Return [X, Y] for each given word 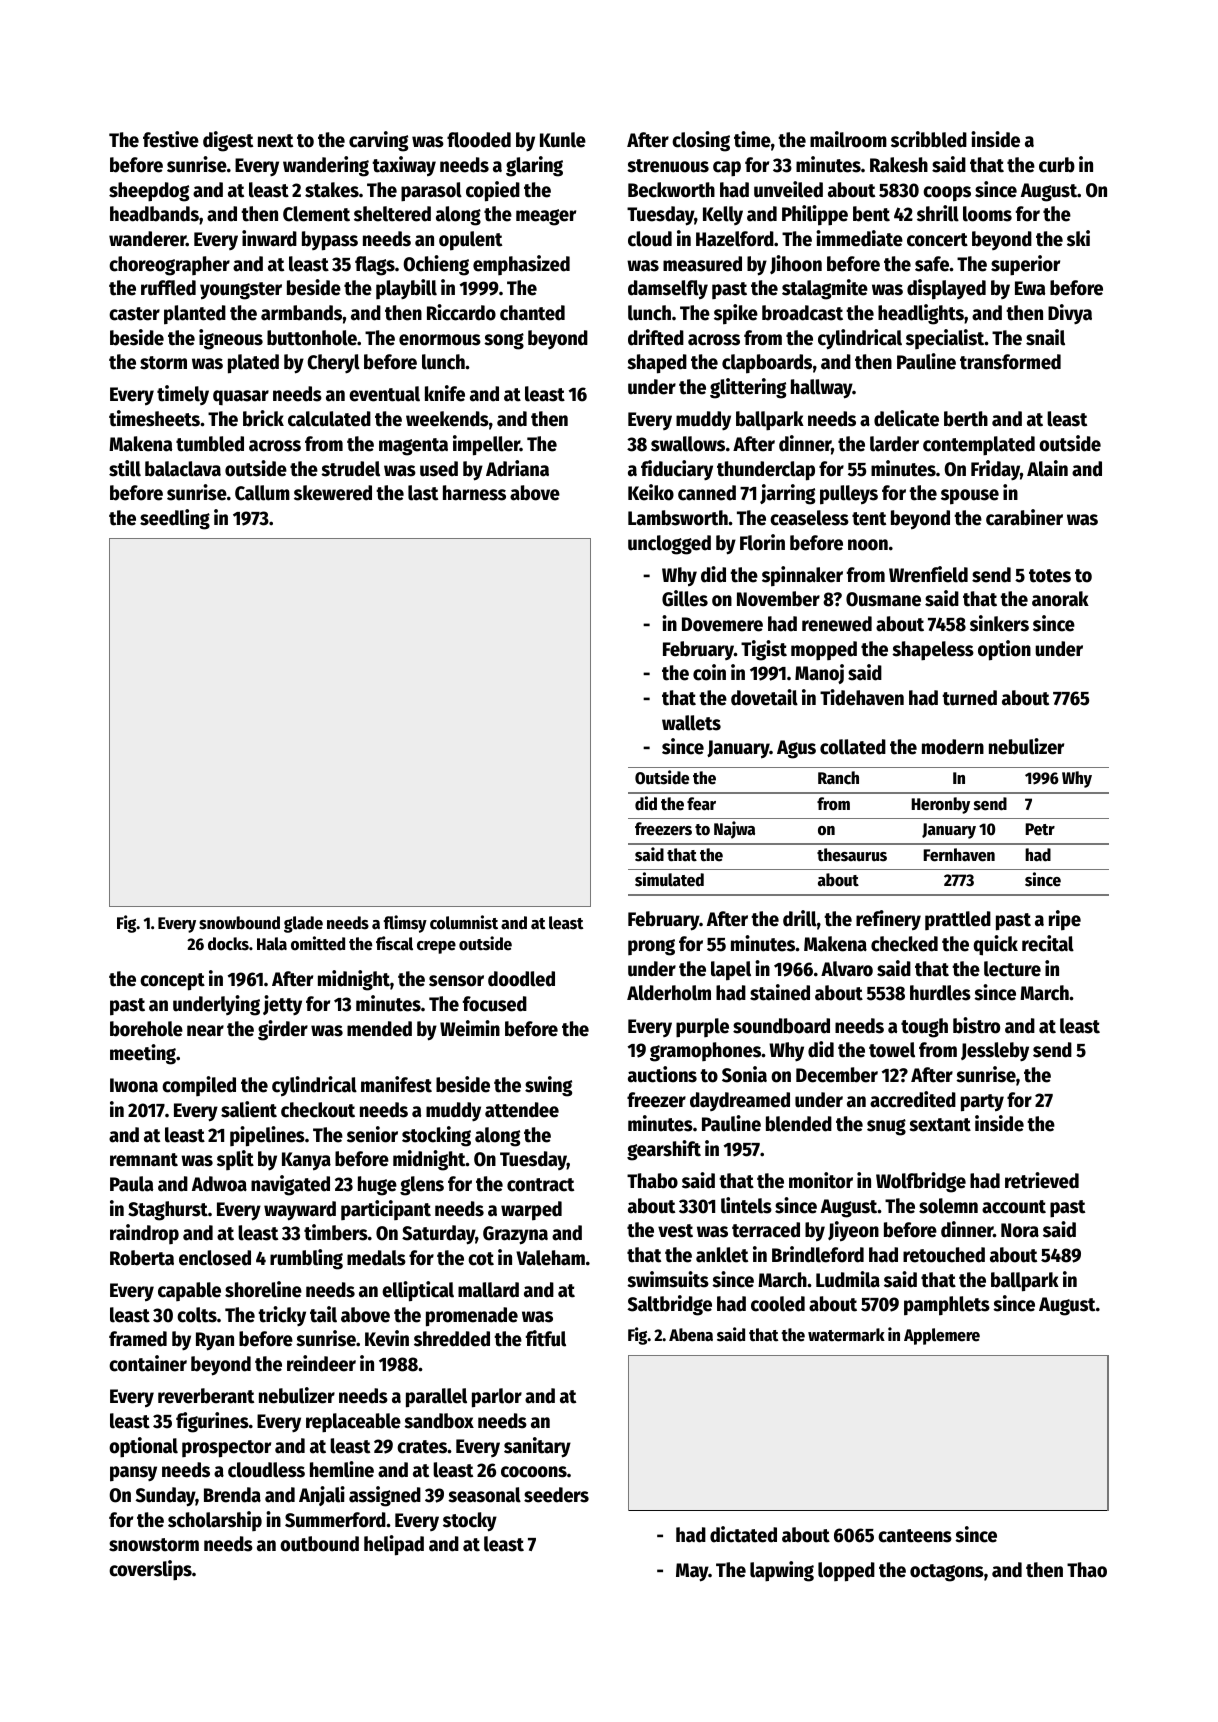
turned [969, 698]
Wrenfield [928, 574]
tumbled [210, 444]
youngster [241, 291]
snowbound [239, 923]
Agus [796, 749]
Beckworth [671, 190]
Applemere [942, 1336]
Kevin [387, 1338]
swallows [688, 444]
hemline [342, 1469]
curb [1057, 165]
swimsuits [668, 1279]
